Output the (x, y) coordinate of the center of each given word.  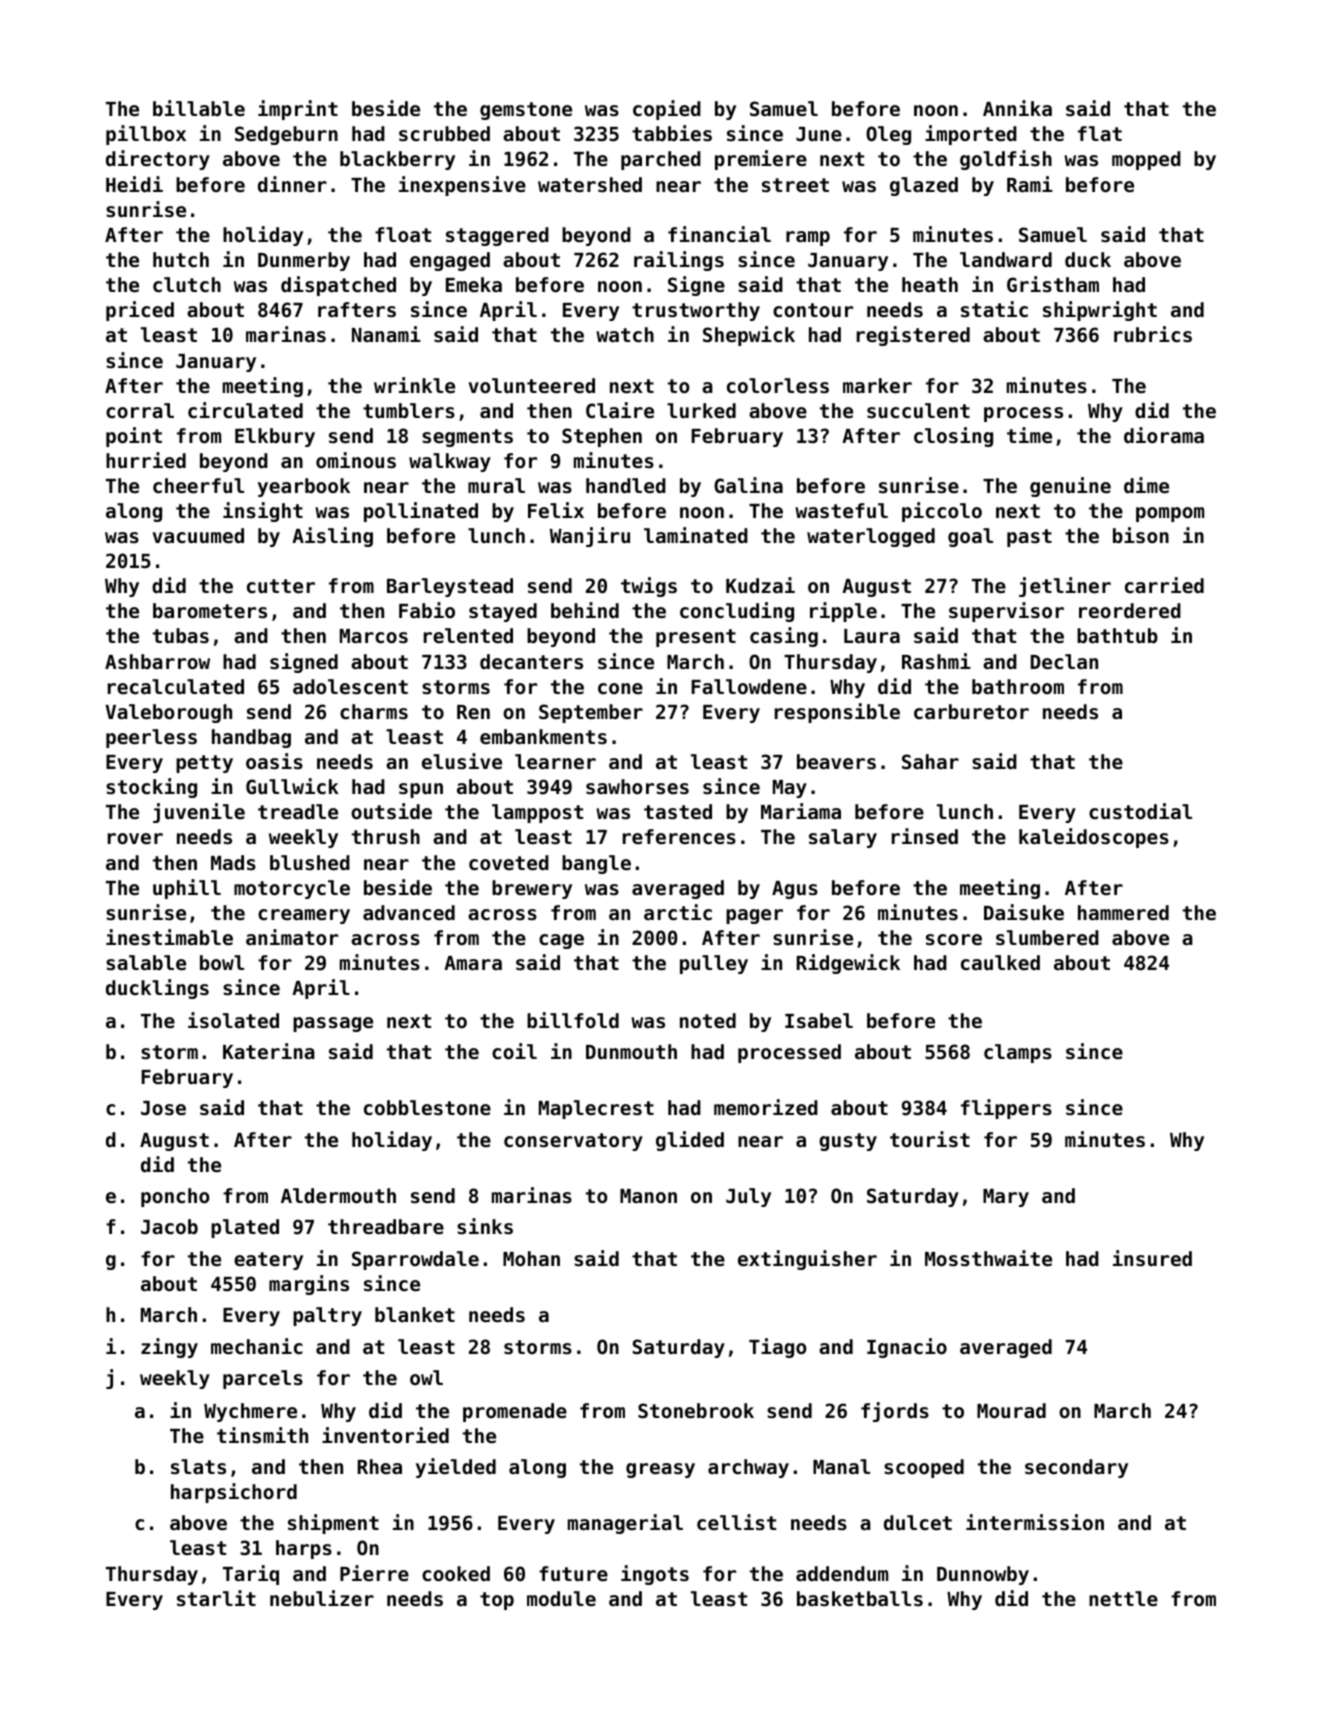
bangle (596, 864)
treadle (298, 811)
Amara (473, 963)
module (561, 1598)
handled (626, 485)
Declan (1064, 661)
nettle (1123, 1598)
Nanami (386, 334)
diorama (1164, 435)
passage (333, 1024)
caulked (1000, 962)
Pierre (374, 1573)
